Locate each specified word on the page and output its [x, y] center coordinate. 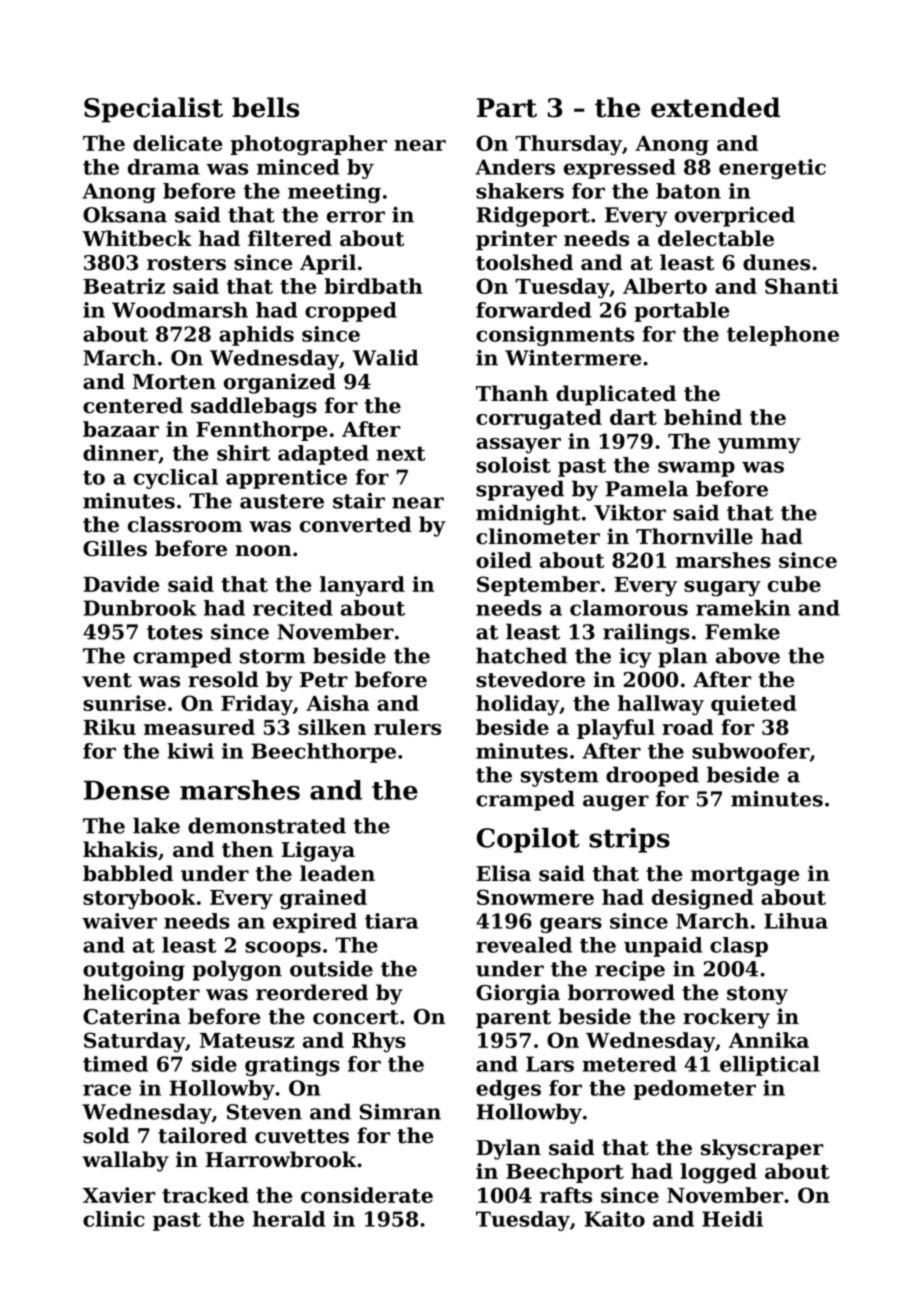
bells [265, 107]
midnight [528, 514]
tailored [202, 1135]
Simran [400, 1112]
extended [715, 107]
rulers [407, 727]
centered [133, 405]
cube [794, 584]
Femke [742, 631]
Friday [257, 705]
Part [507, 108]
